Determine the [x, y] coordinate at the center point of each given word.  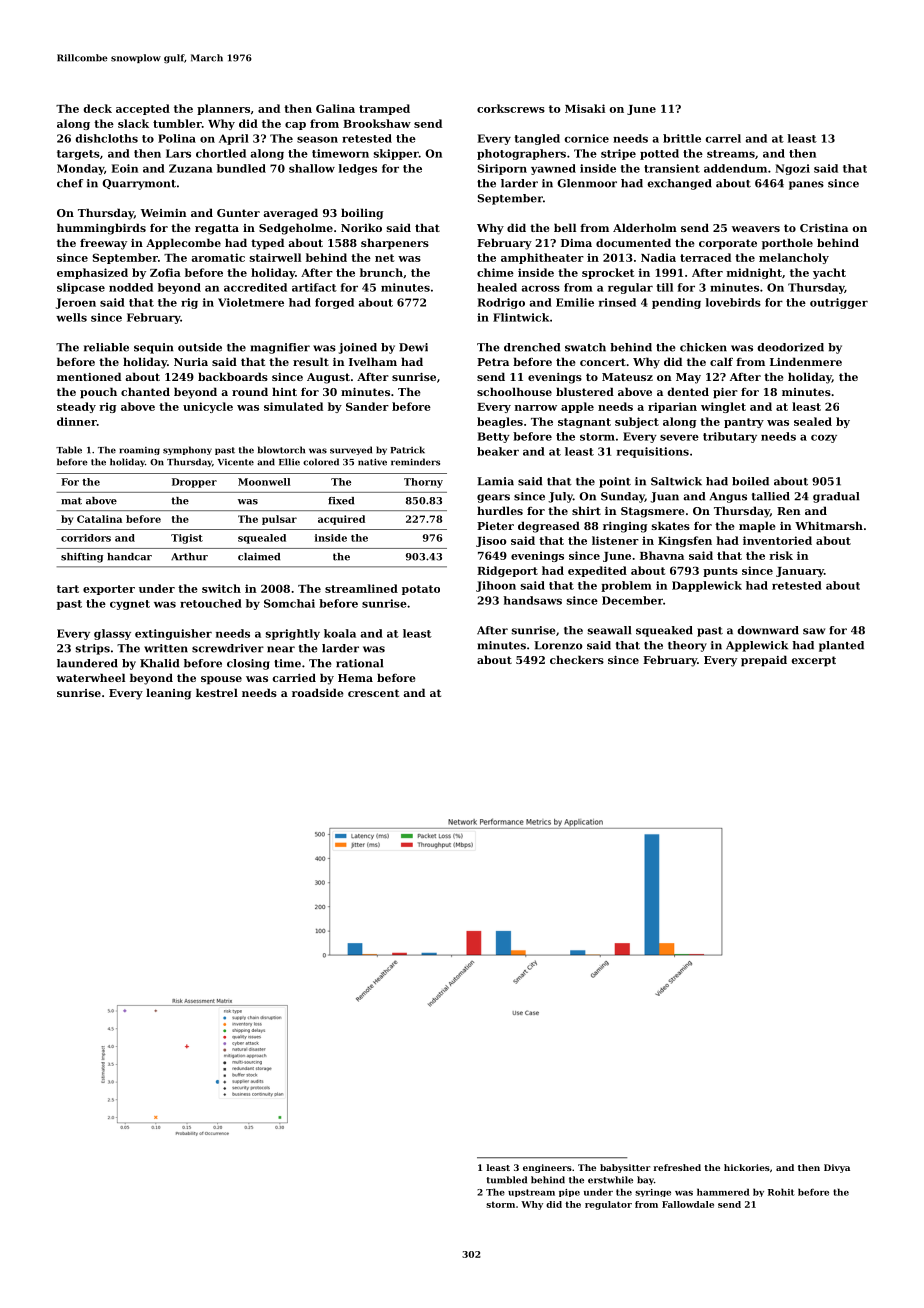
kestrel [217, 692]
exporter [109, 590]
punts [720, 572]
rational [359, 663]
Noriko [361, 227]
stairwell [275, 257]
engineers [547, 1168]
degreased [549, 527]
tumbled [507, 1180]
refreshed [677, 1167]
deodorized [790, 347]
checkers [577, 659]
